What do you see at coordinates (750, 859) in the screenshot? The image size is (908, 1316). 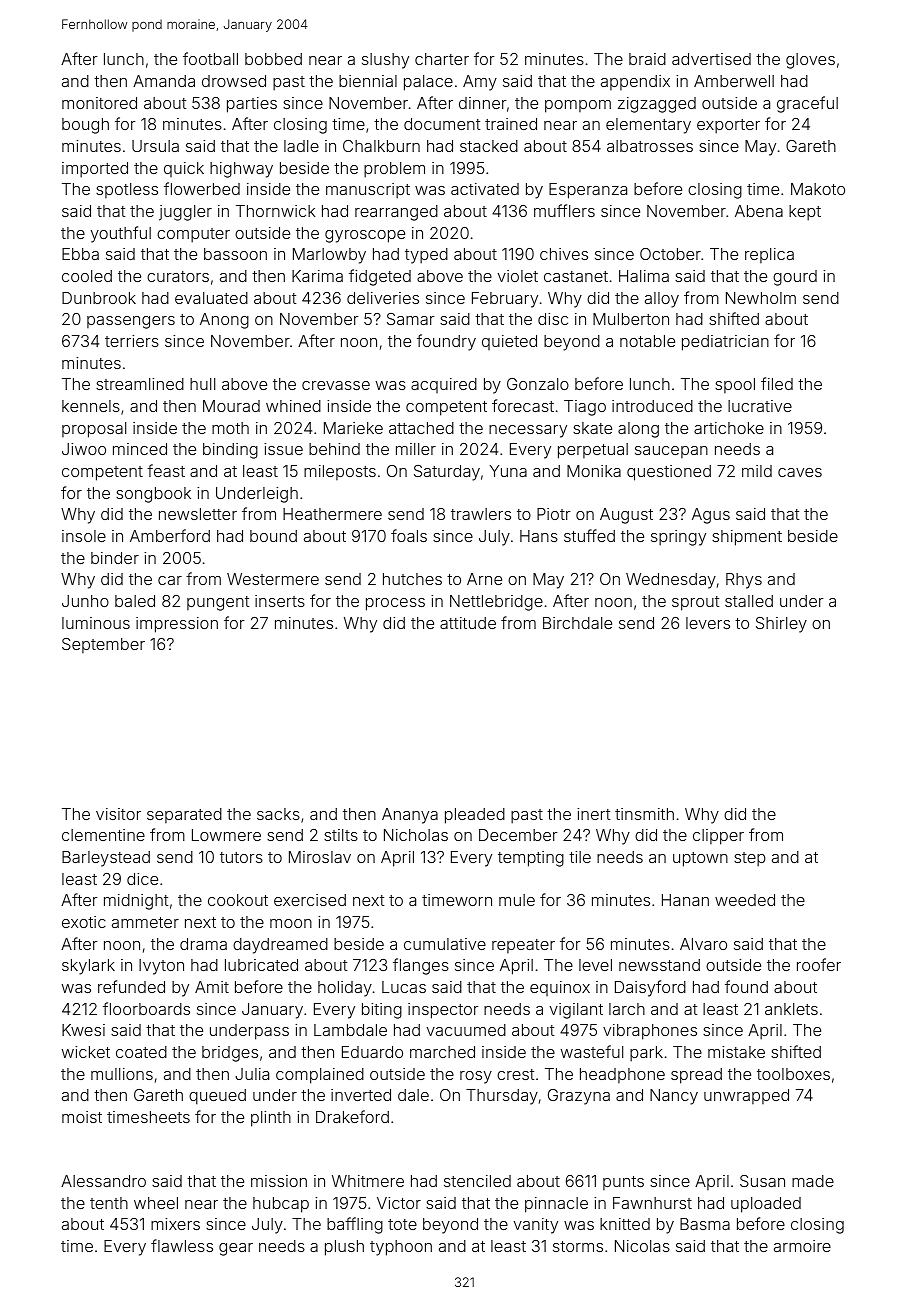 I see `step` at bounding box center [750, 859].
